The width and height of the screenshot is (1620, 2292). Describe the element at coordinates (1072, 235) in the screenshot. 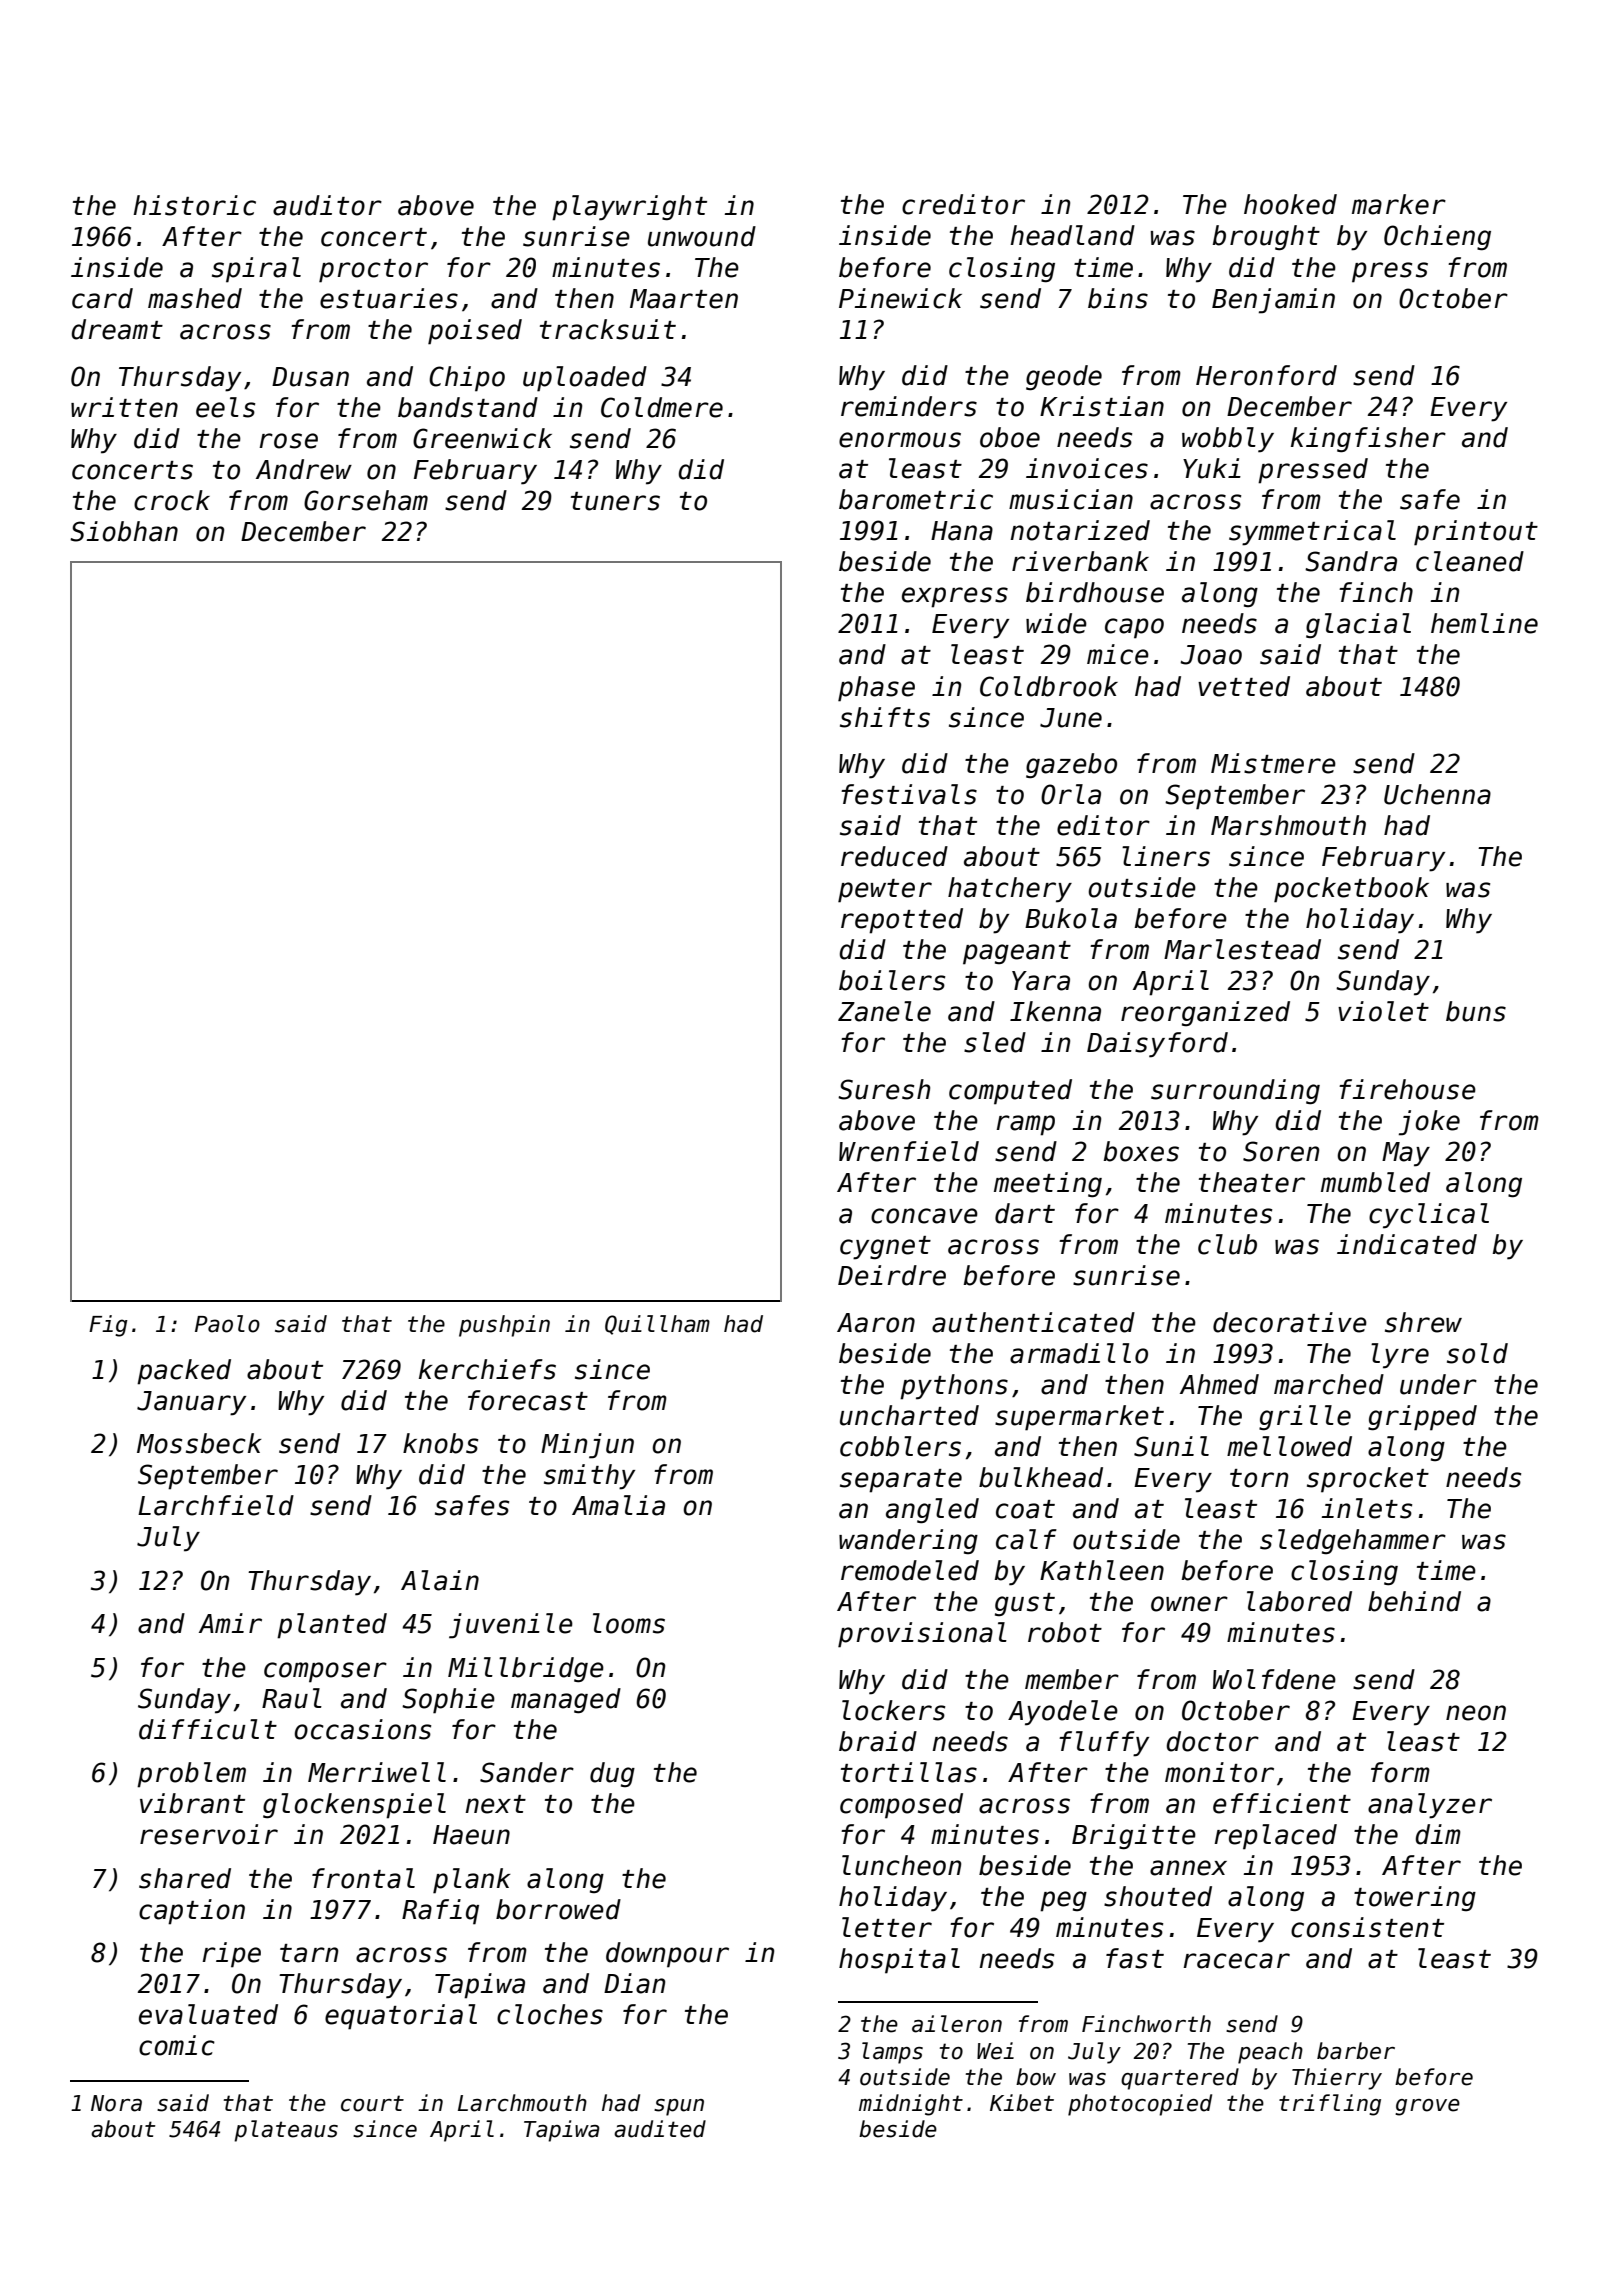

I see `headland` at that location.
